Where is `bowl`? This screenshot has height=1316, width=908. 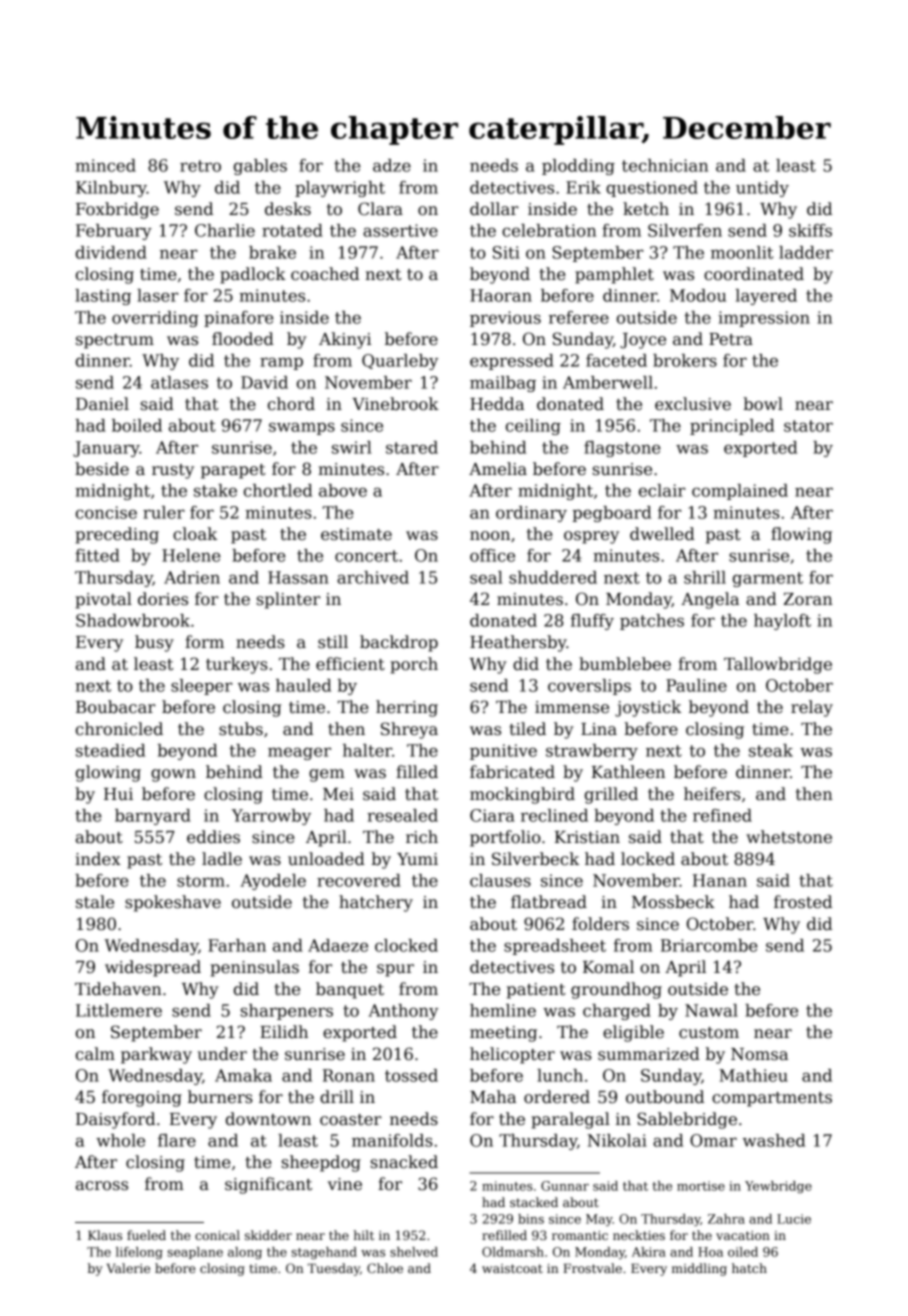 bowl is located at coordinates (763, 404).
